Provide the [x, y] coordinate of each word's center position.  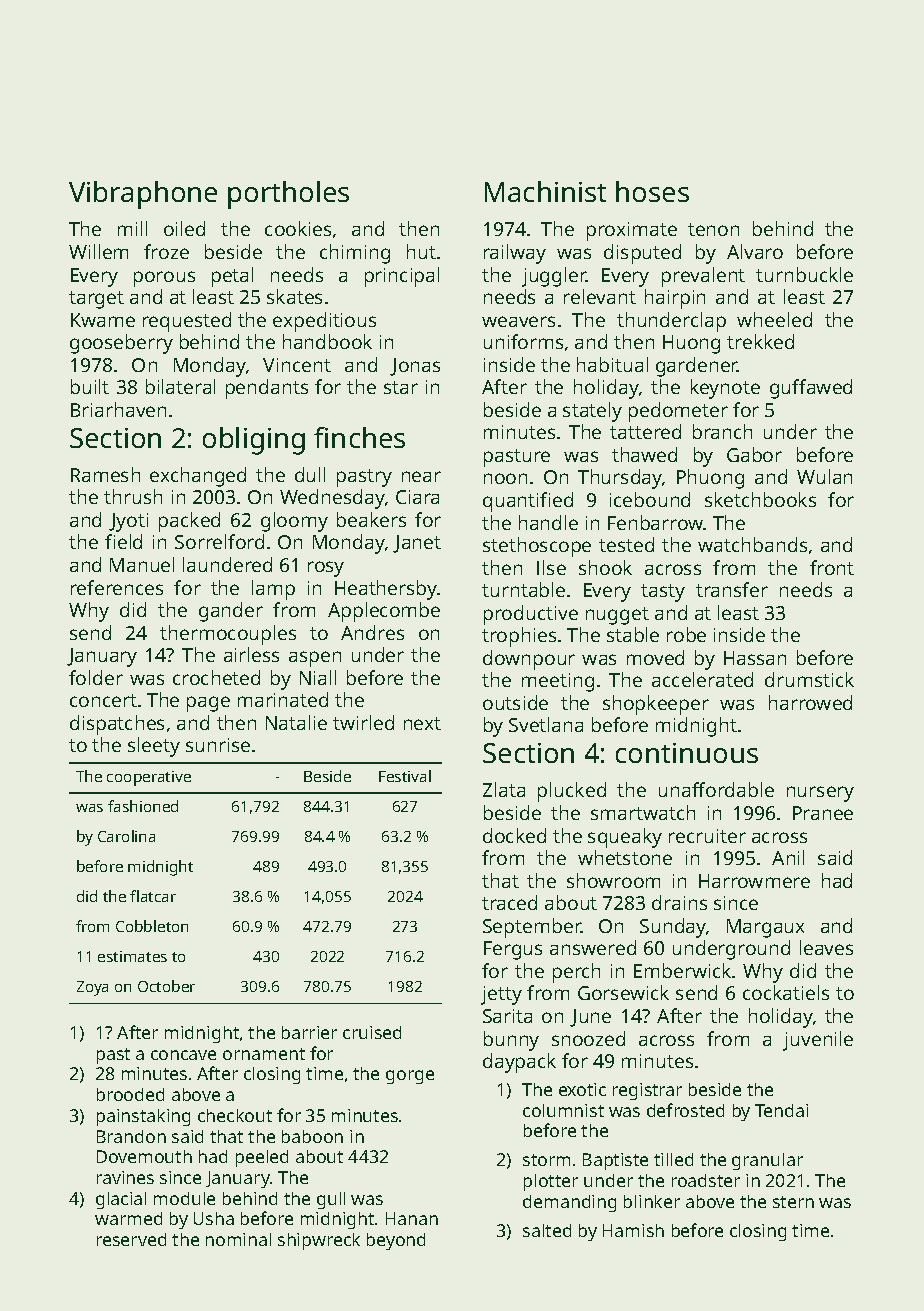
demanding [569, 1203]
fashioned [143, 806]
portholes [288, 195]
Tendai [781, 1110]
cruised [372, 1032]
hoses [652, 191]
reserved [131, 1239]
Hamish [633, 1230]
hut [421, 251]
